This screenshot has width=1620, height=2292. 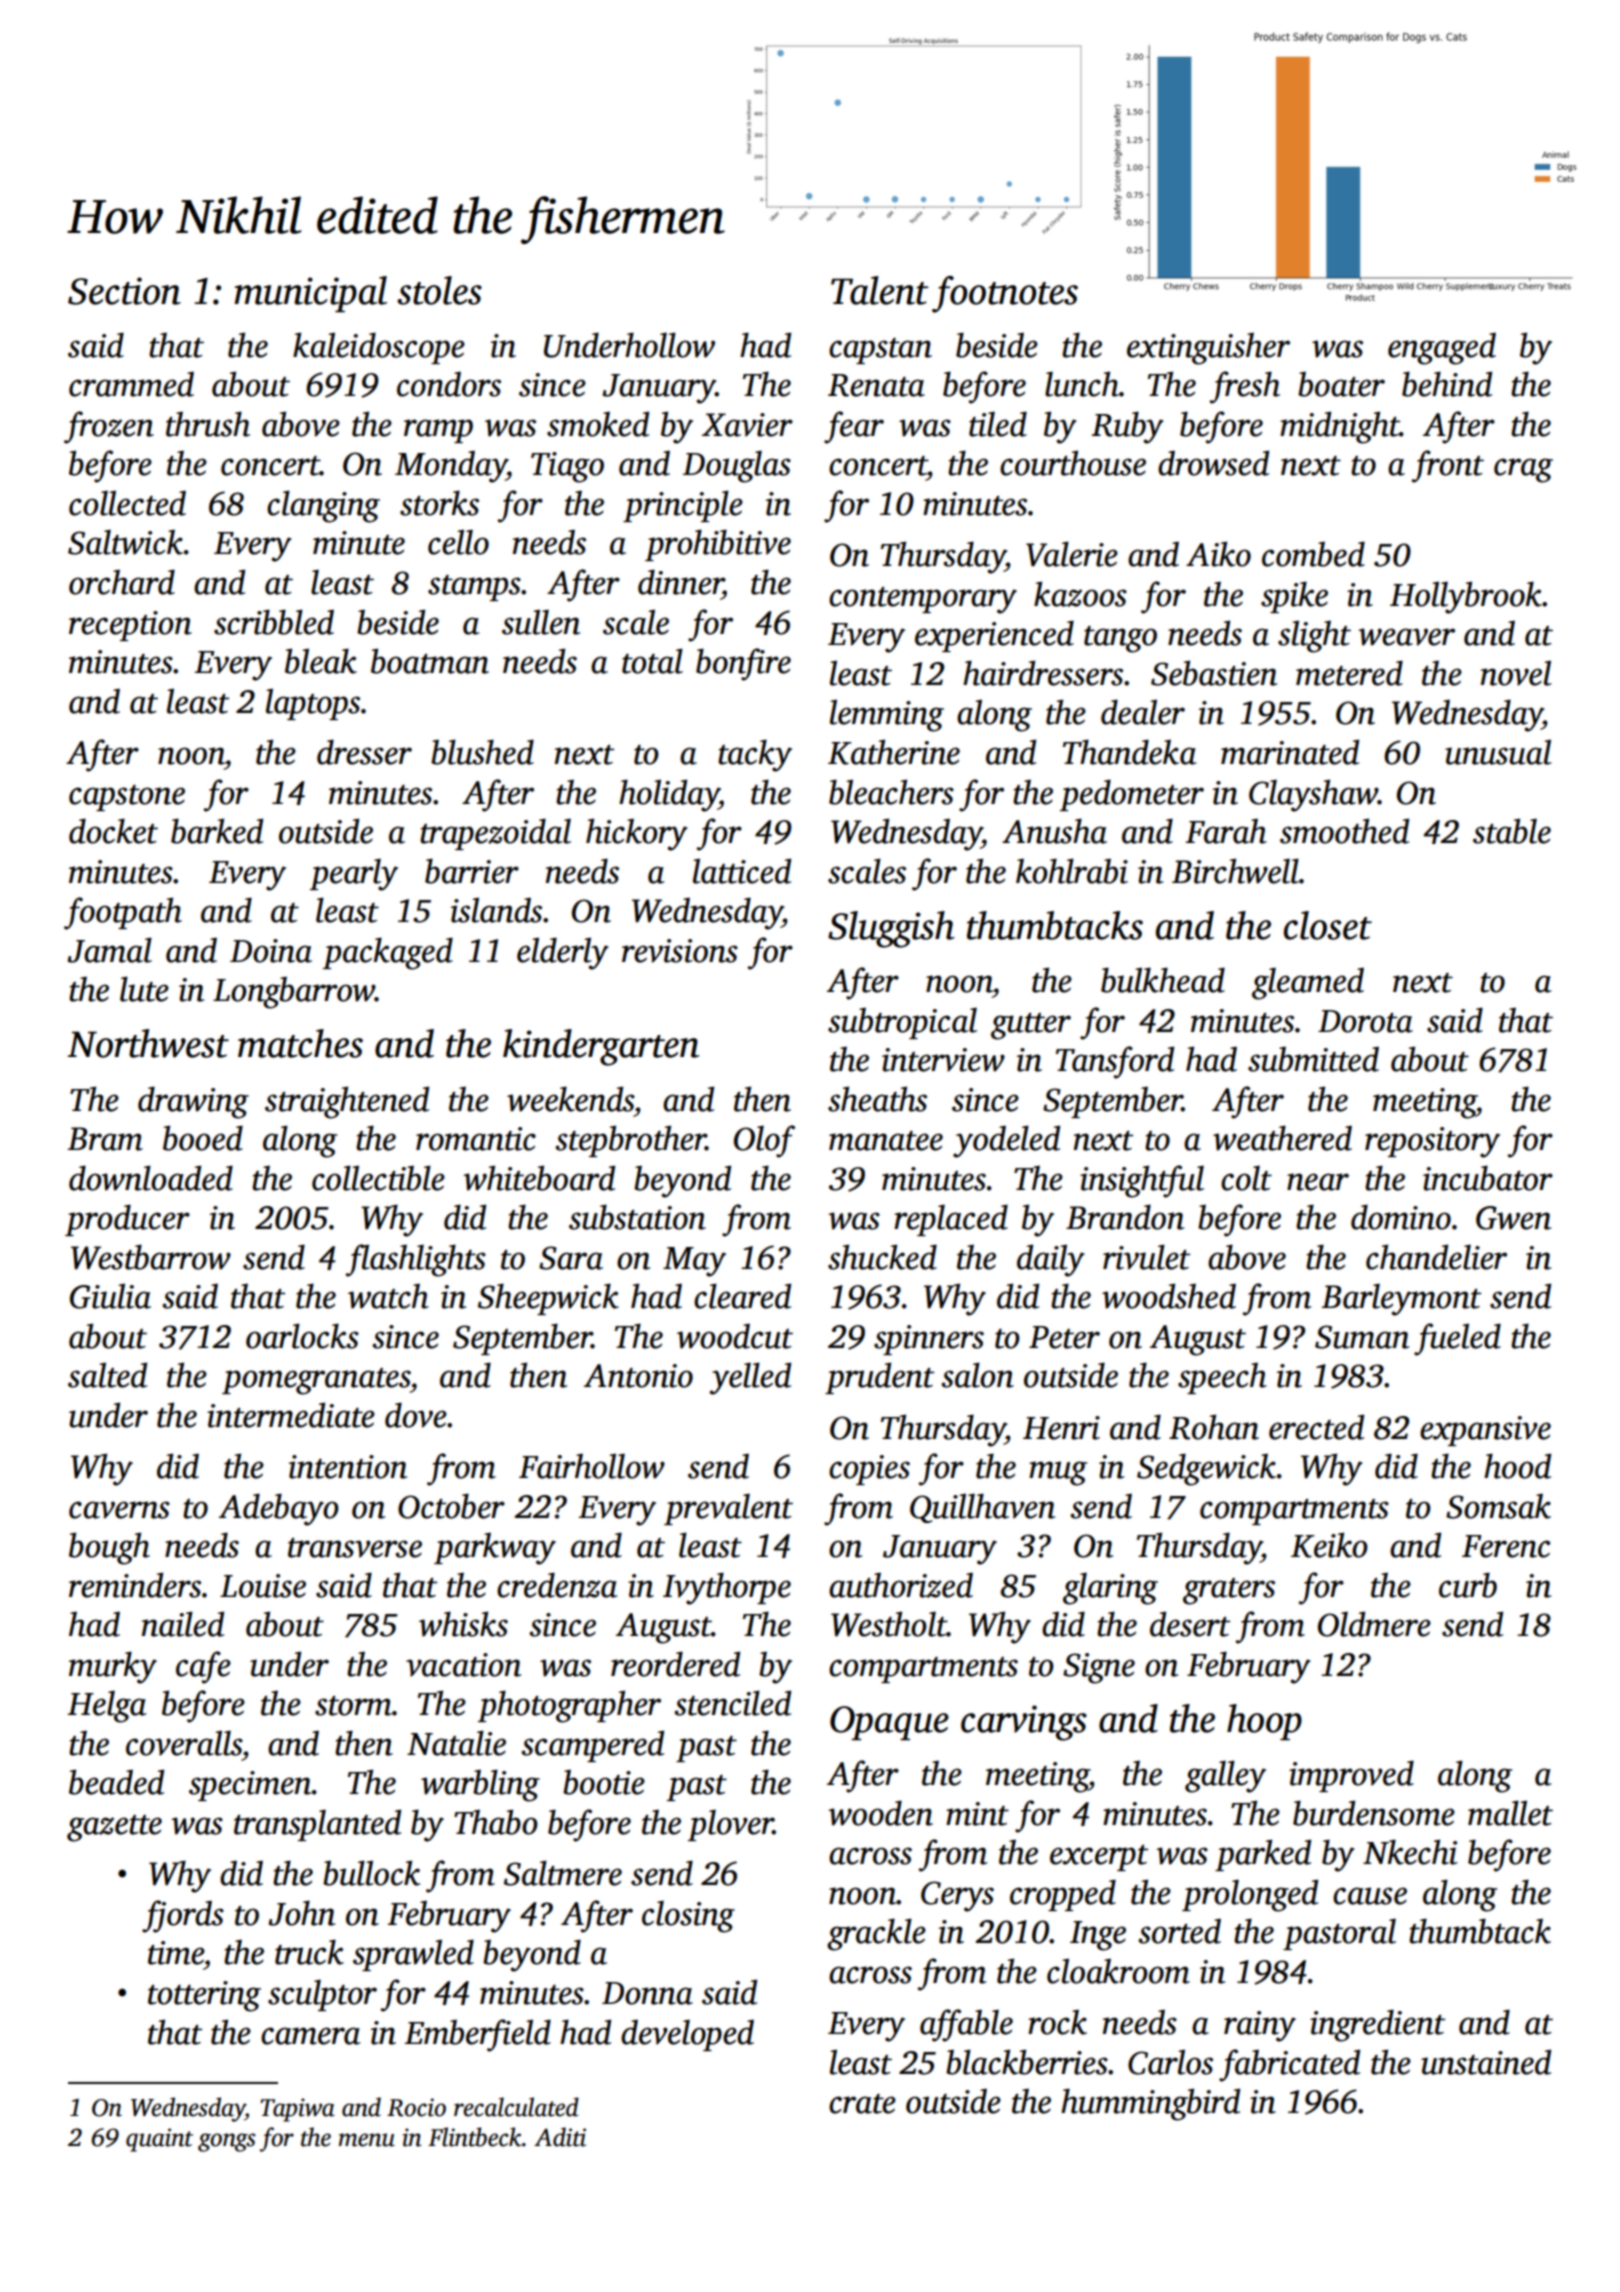 What do you see at coordinates (208, 424) in the screenshot?
I see `thrush` at bounding box center [208, 424].
